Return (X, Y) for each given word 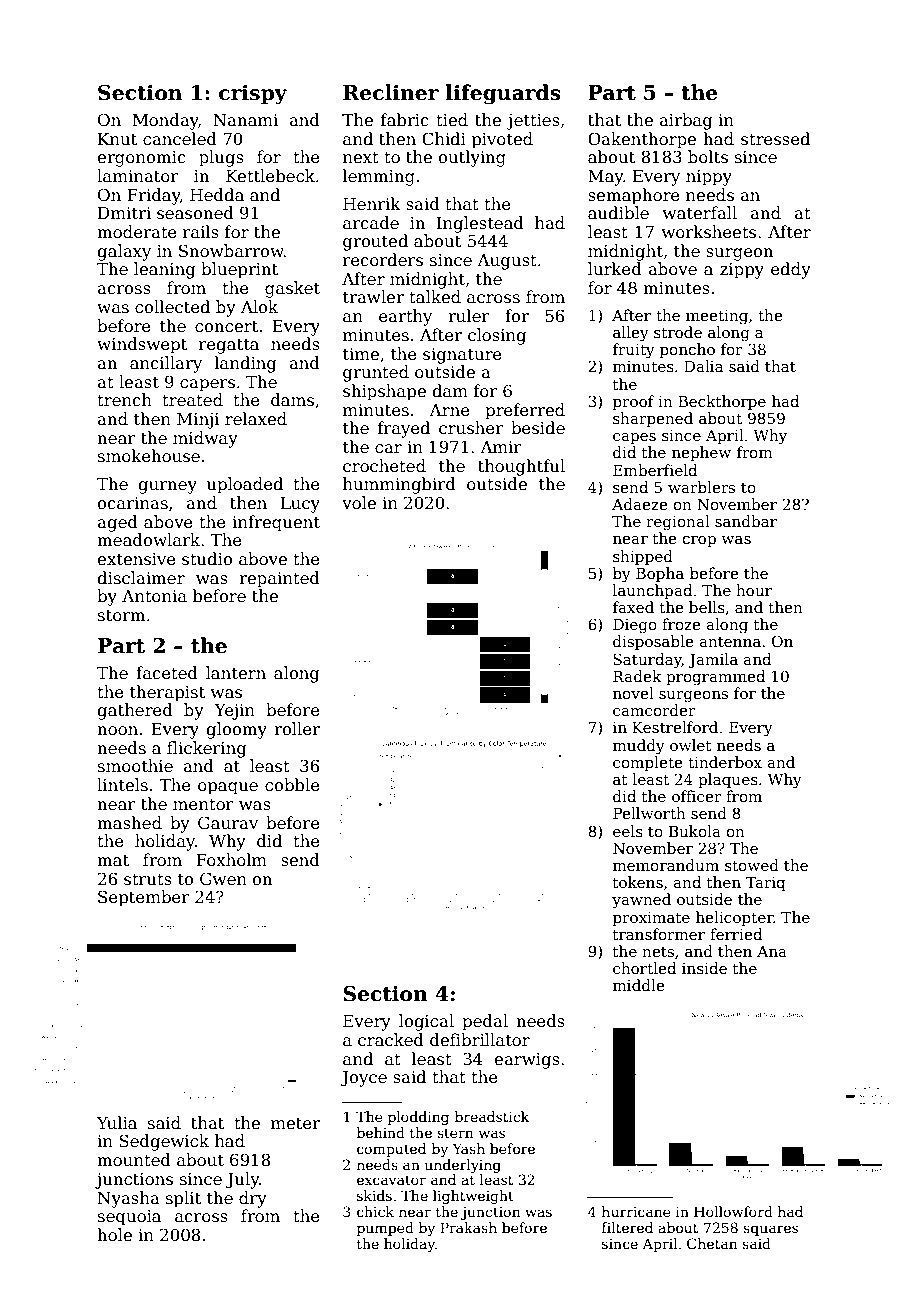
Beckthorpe (722, 402)
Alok (259, 306)
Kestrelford (675, 727)
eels (628, 831)
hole (114, 1235)
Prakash (468, 1227)
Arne (449, 410)
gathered (135, 711)
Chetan (712, 1243)
